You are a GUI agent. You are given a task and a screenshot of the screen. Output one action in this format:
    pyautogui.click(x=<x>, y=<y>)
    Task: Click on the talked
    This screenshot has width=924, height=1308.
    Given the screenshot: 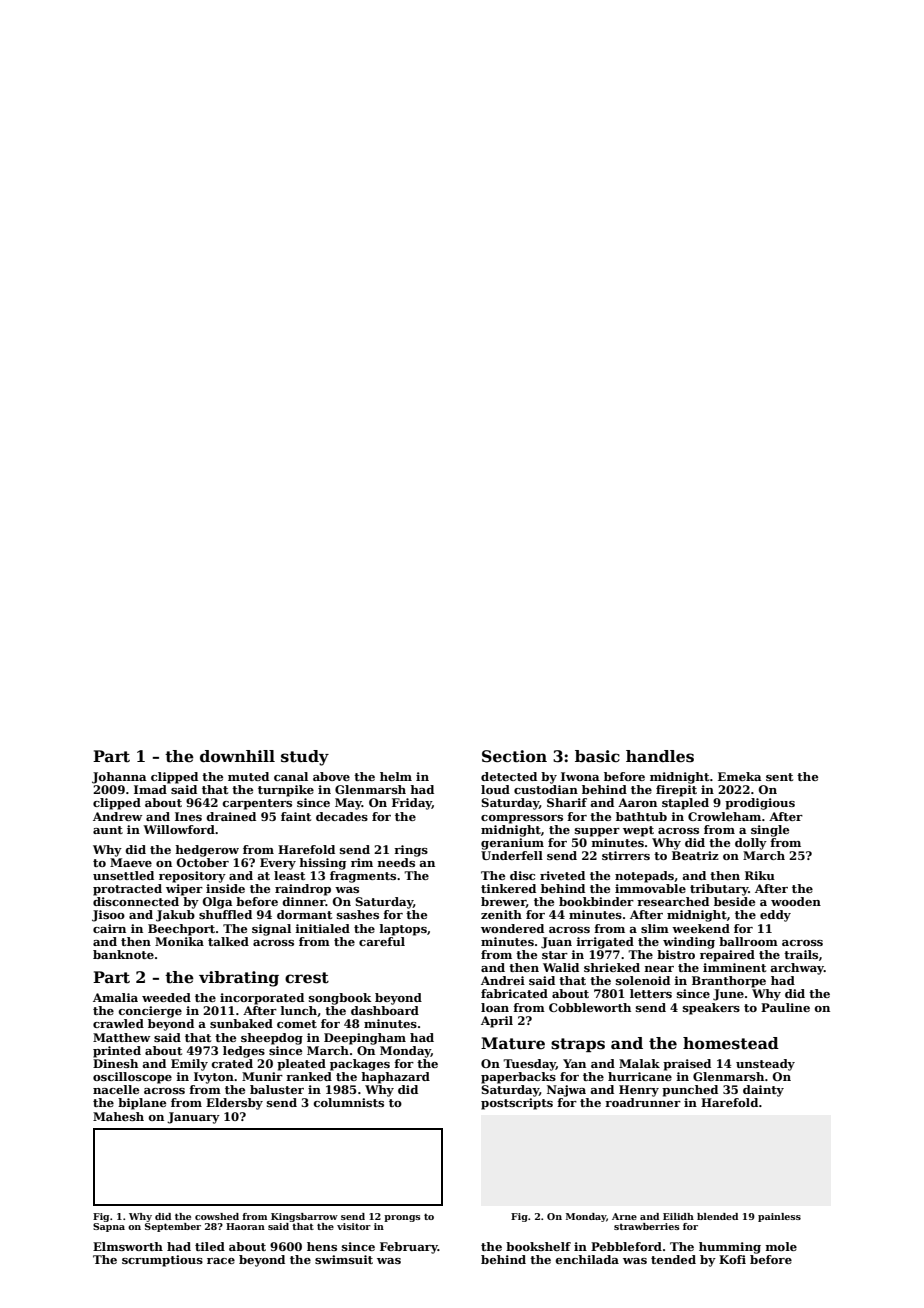 What is the action you would take?
    pyautogui.click(x=228, y=941)
